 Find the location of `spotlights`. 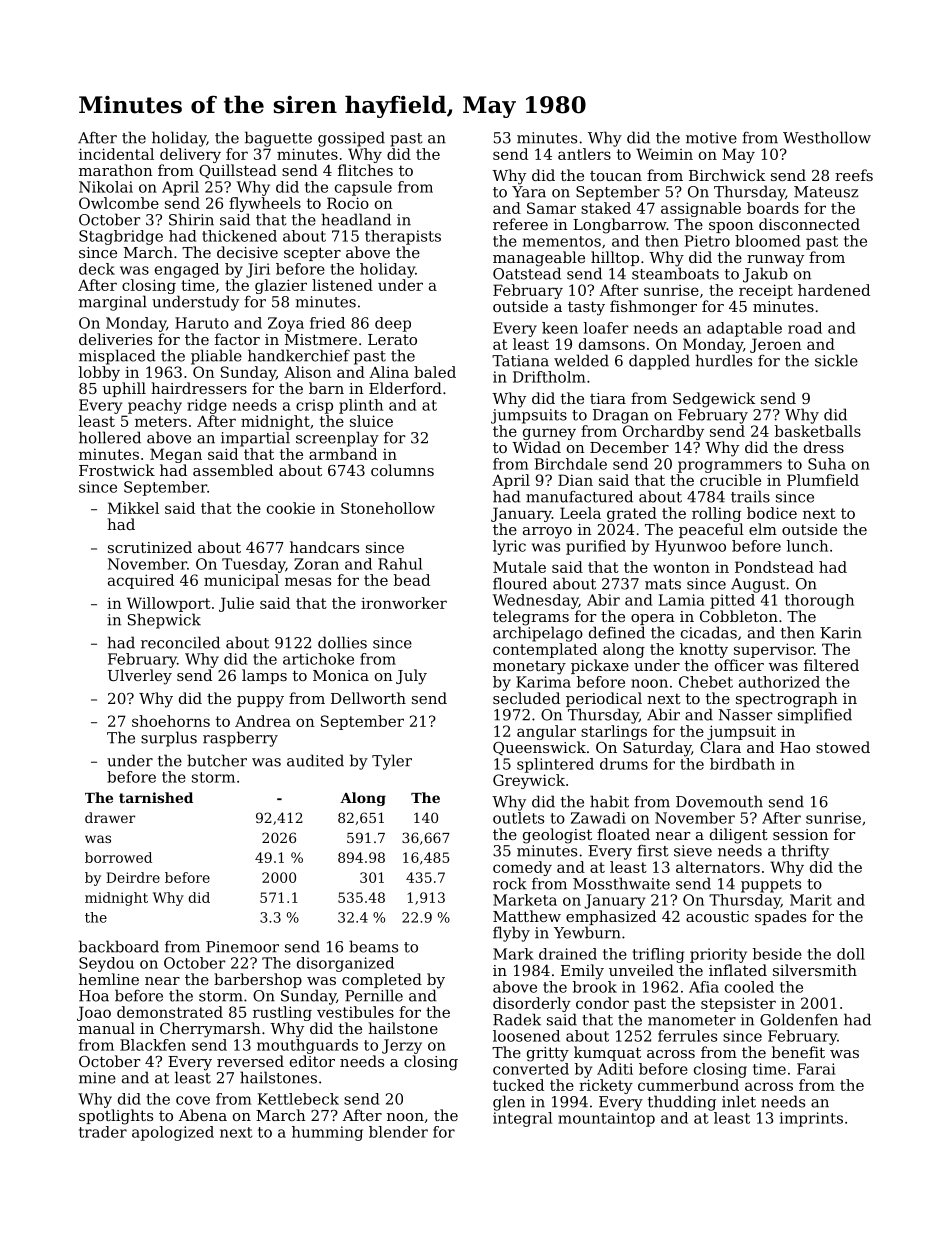

spotlights is located at coordinates (116, 1117).
